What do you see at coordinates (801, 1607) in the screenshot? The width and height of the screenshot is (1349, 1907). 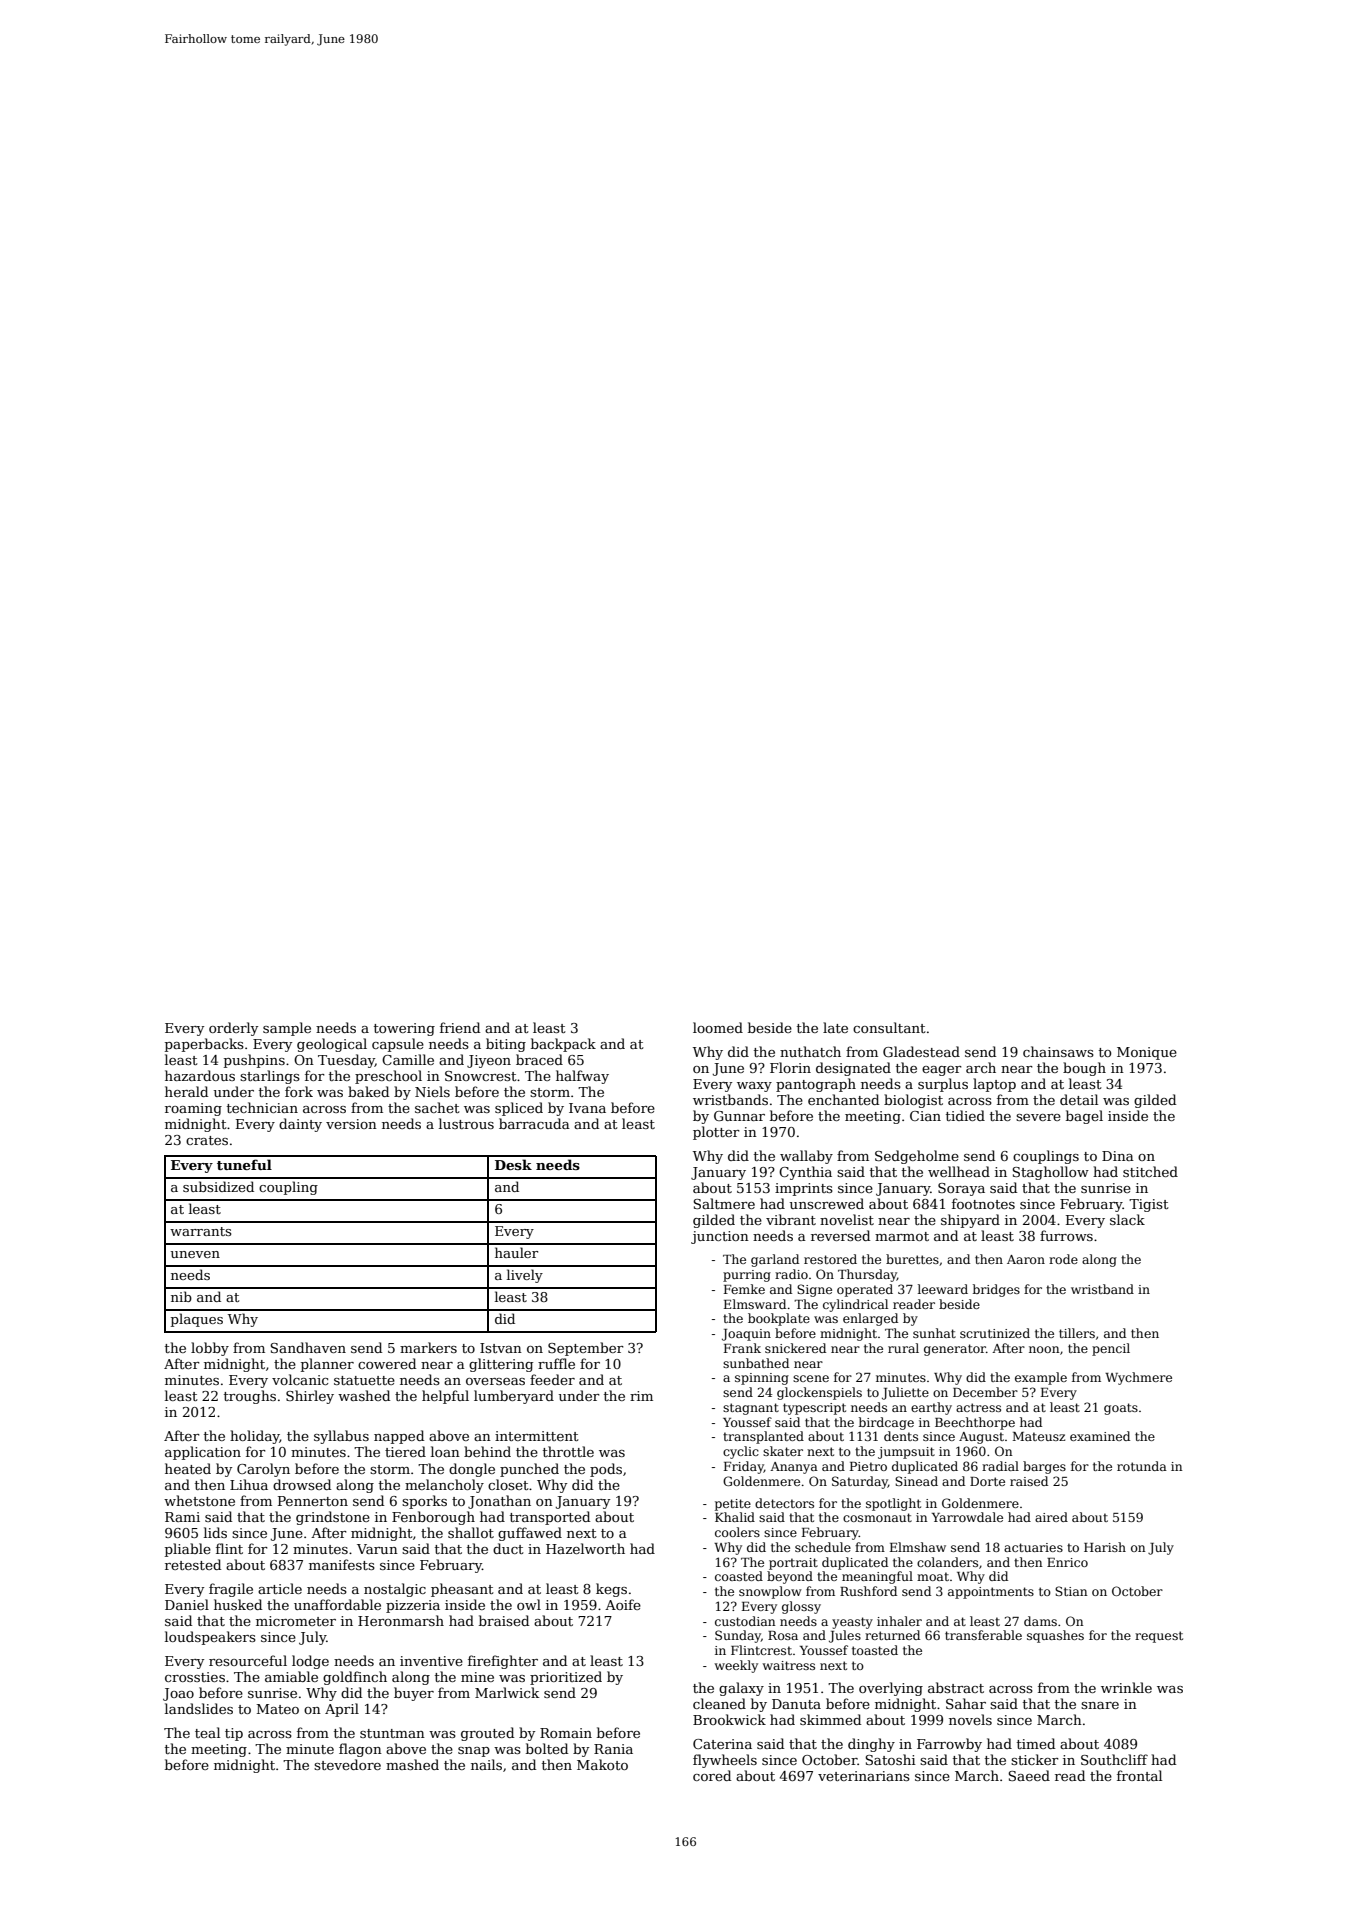 I see `glossy` at bounding box center [801, 1607].
